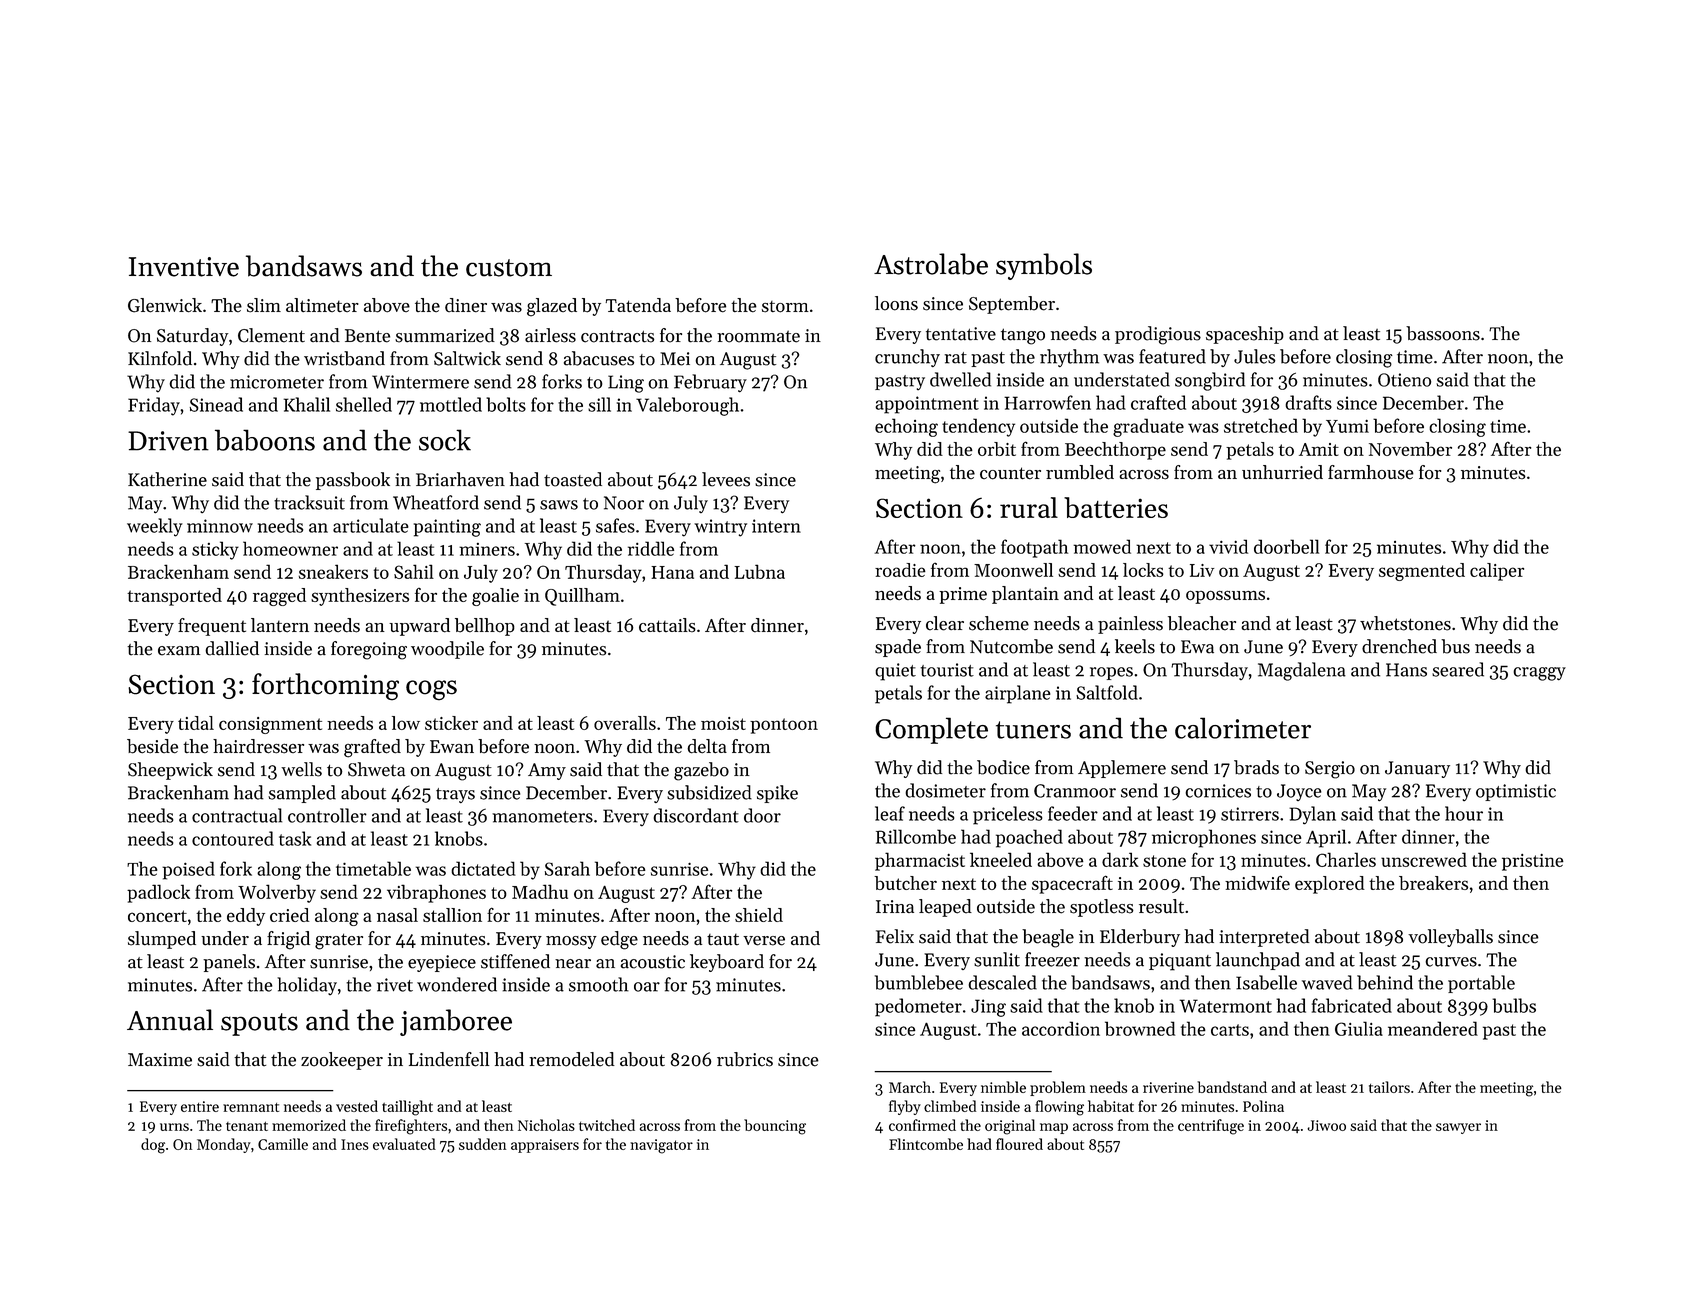  Describe the element at coordinates (667, 625) in the page. I see `cattails` at that location.
